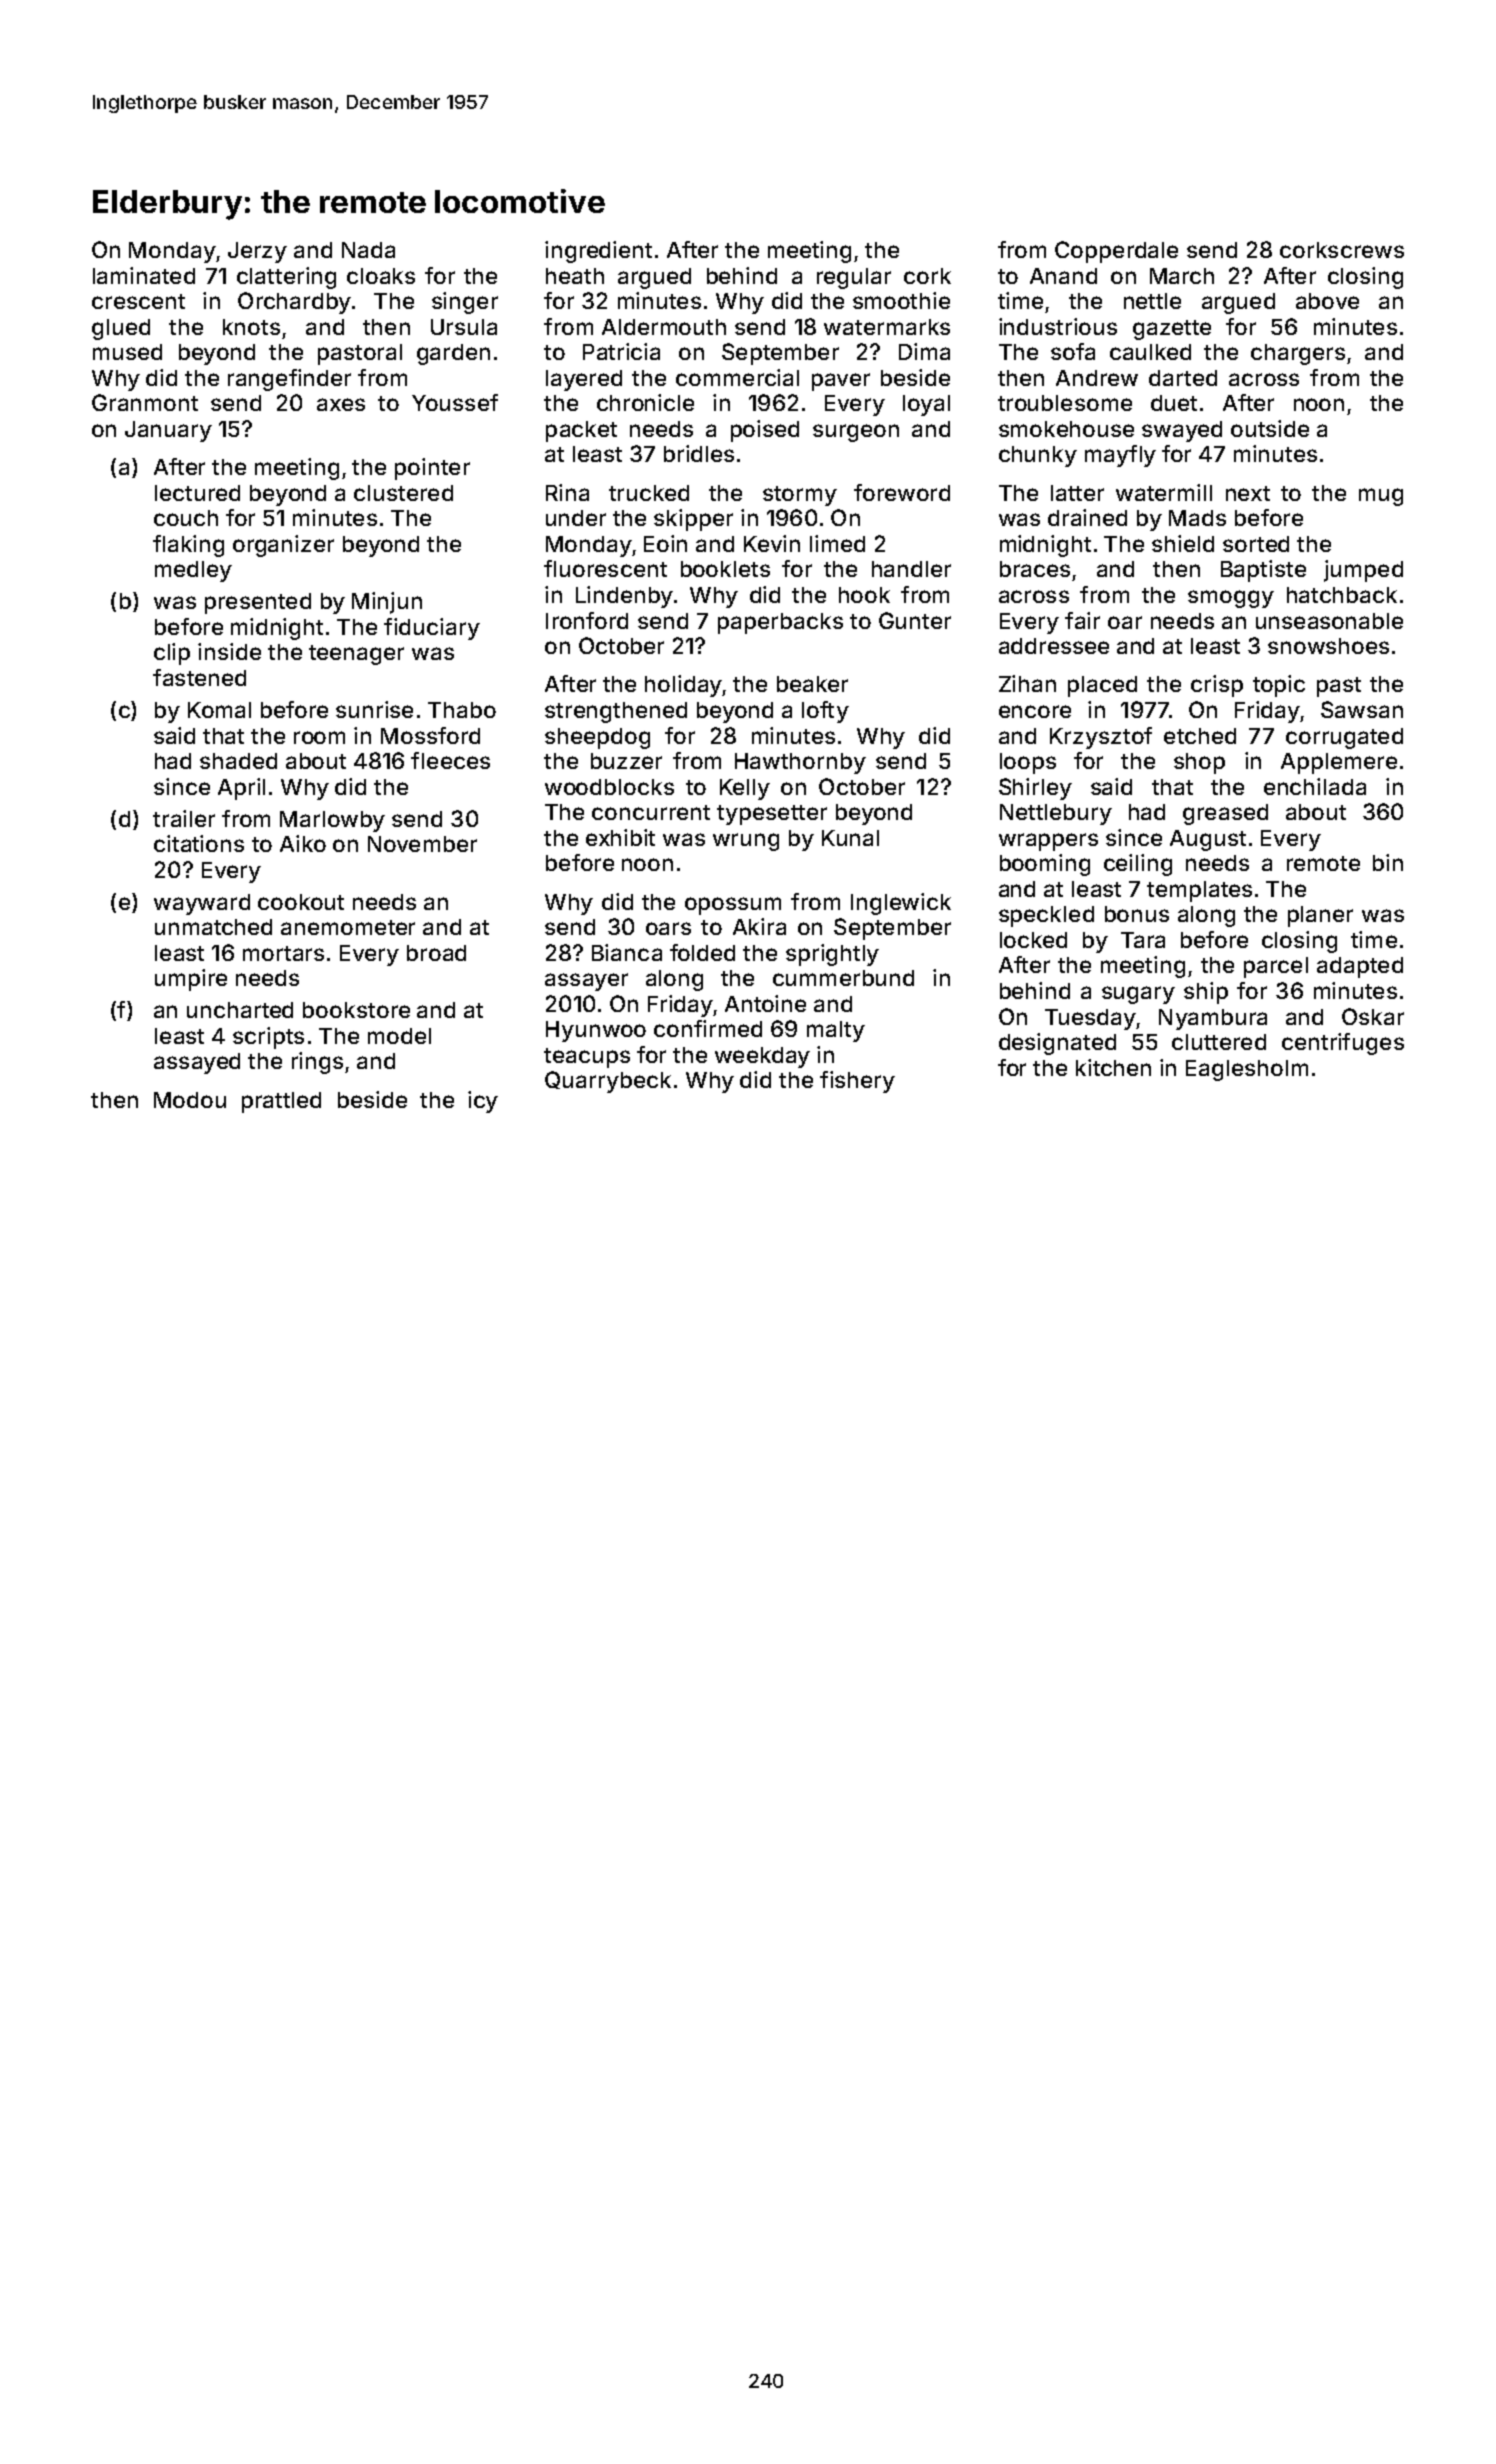 The image size is (1496, 2464). Describe the element at coordinates (138, 301) in the page. I see `crescent` at that location.
